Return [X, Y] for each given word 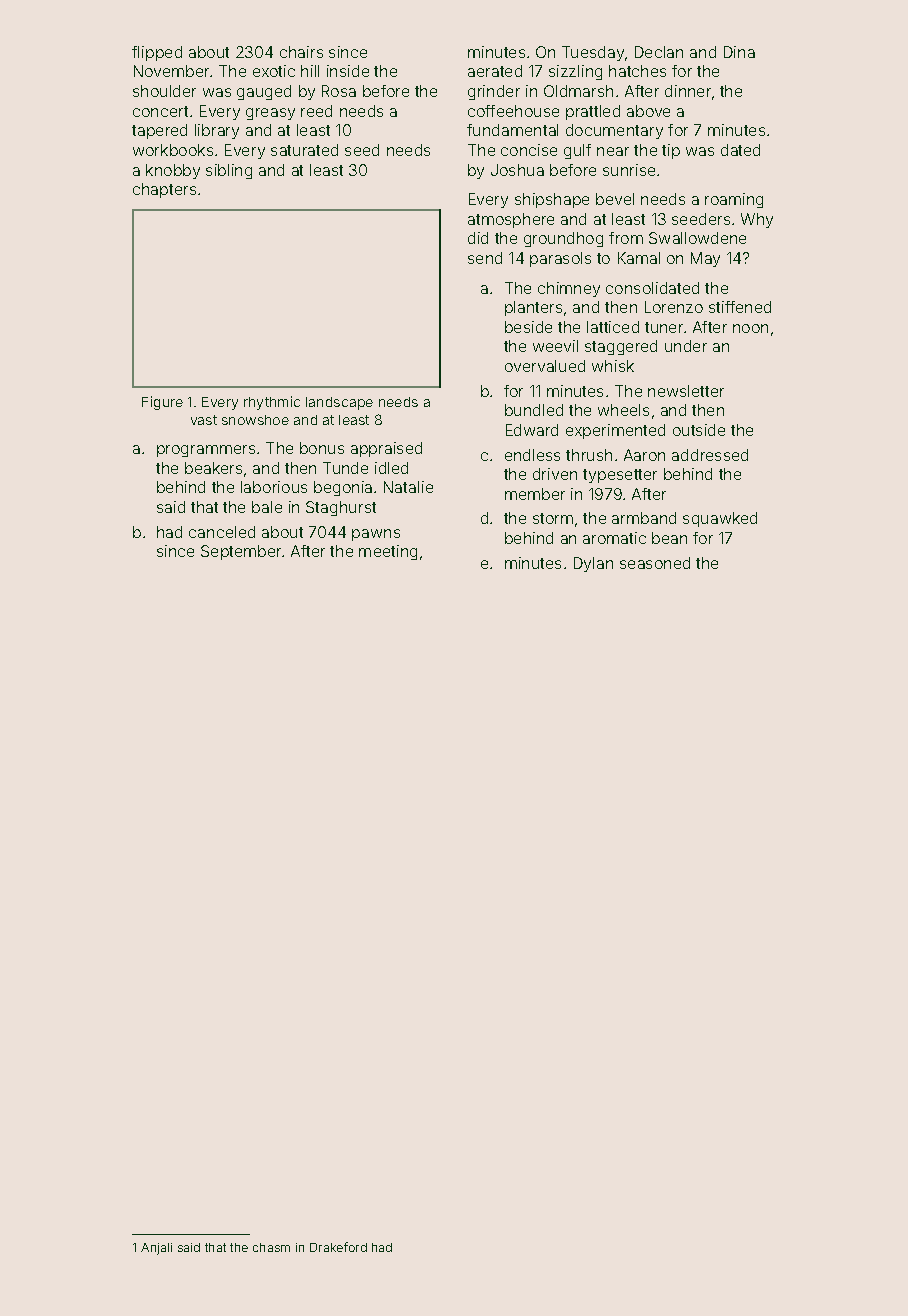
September [242, 552]
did [478, 238]
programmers [206, 451]
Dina [739, 52]
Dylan [593, 564]
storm [553, 518]
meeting [388, 552]
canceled [222, 532]
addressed [710, 455]
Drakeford [338, 1247]
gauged [264, 92]
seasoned [655, 563]
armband [644, 518]
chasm [271, 1247]
